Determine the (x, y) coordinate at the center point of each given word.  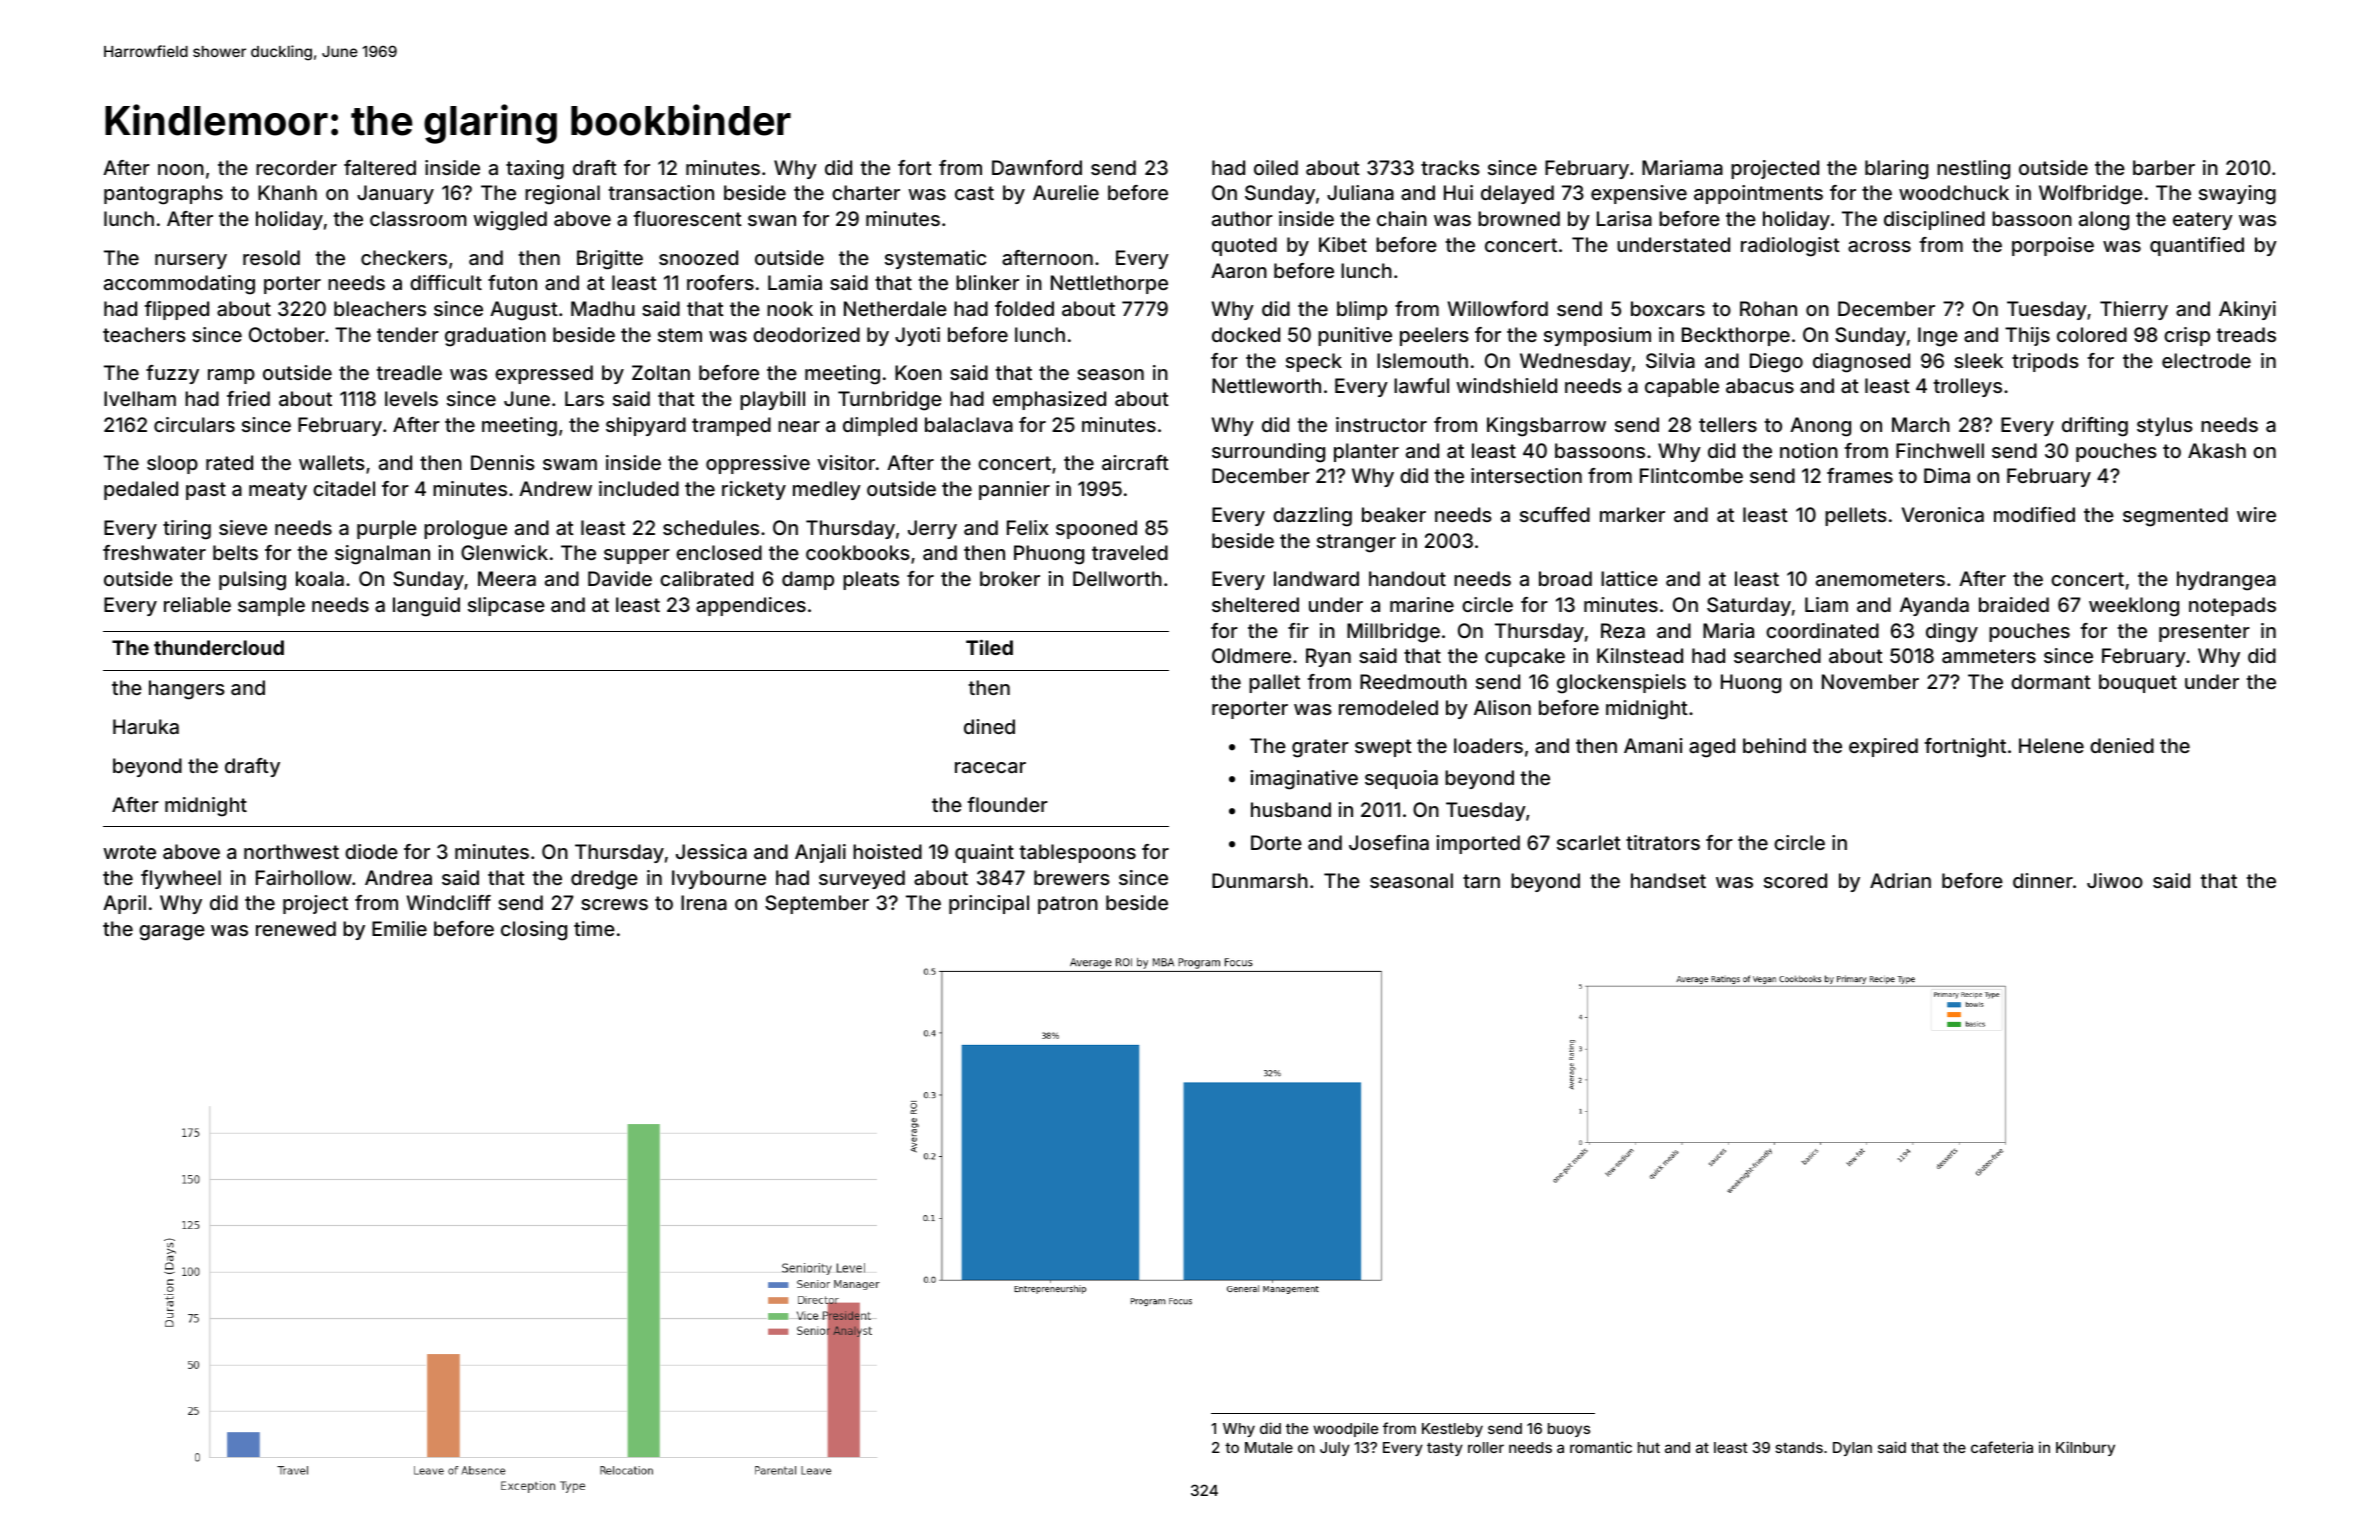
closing (534, 931)
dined (989, 726)
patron (1068, 905)
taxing (535, 170)
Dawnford (1037, 167)
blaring (1896, 170)
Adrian (1900, 880)
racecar (990, 767)
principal (989, 904)
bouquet (2138, 683)
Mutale (1269, 1447)
